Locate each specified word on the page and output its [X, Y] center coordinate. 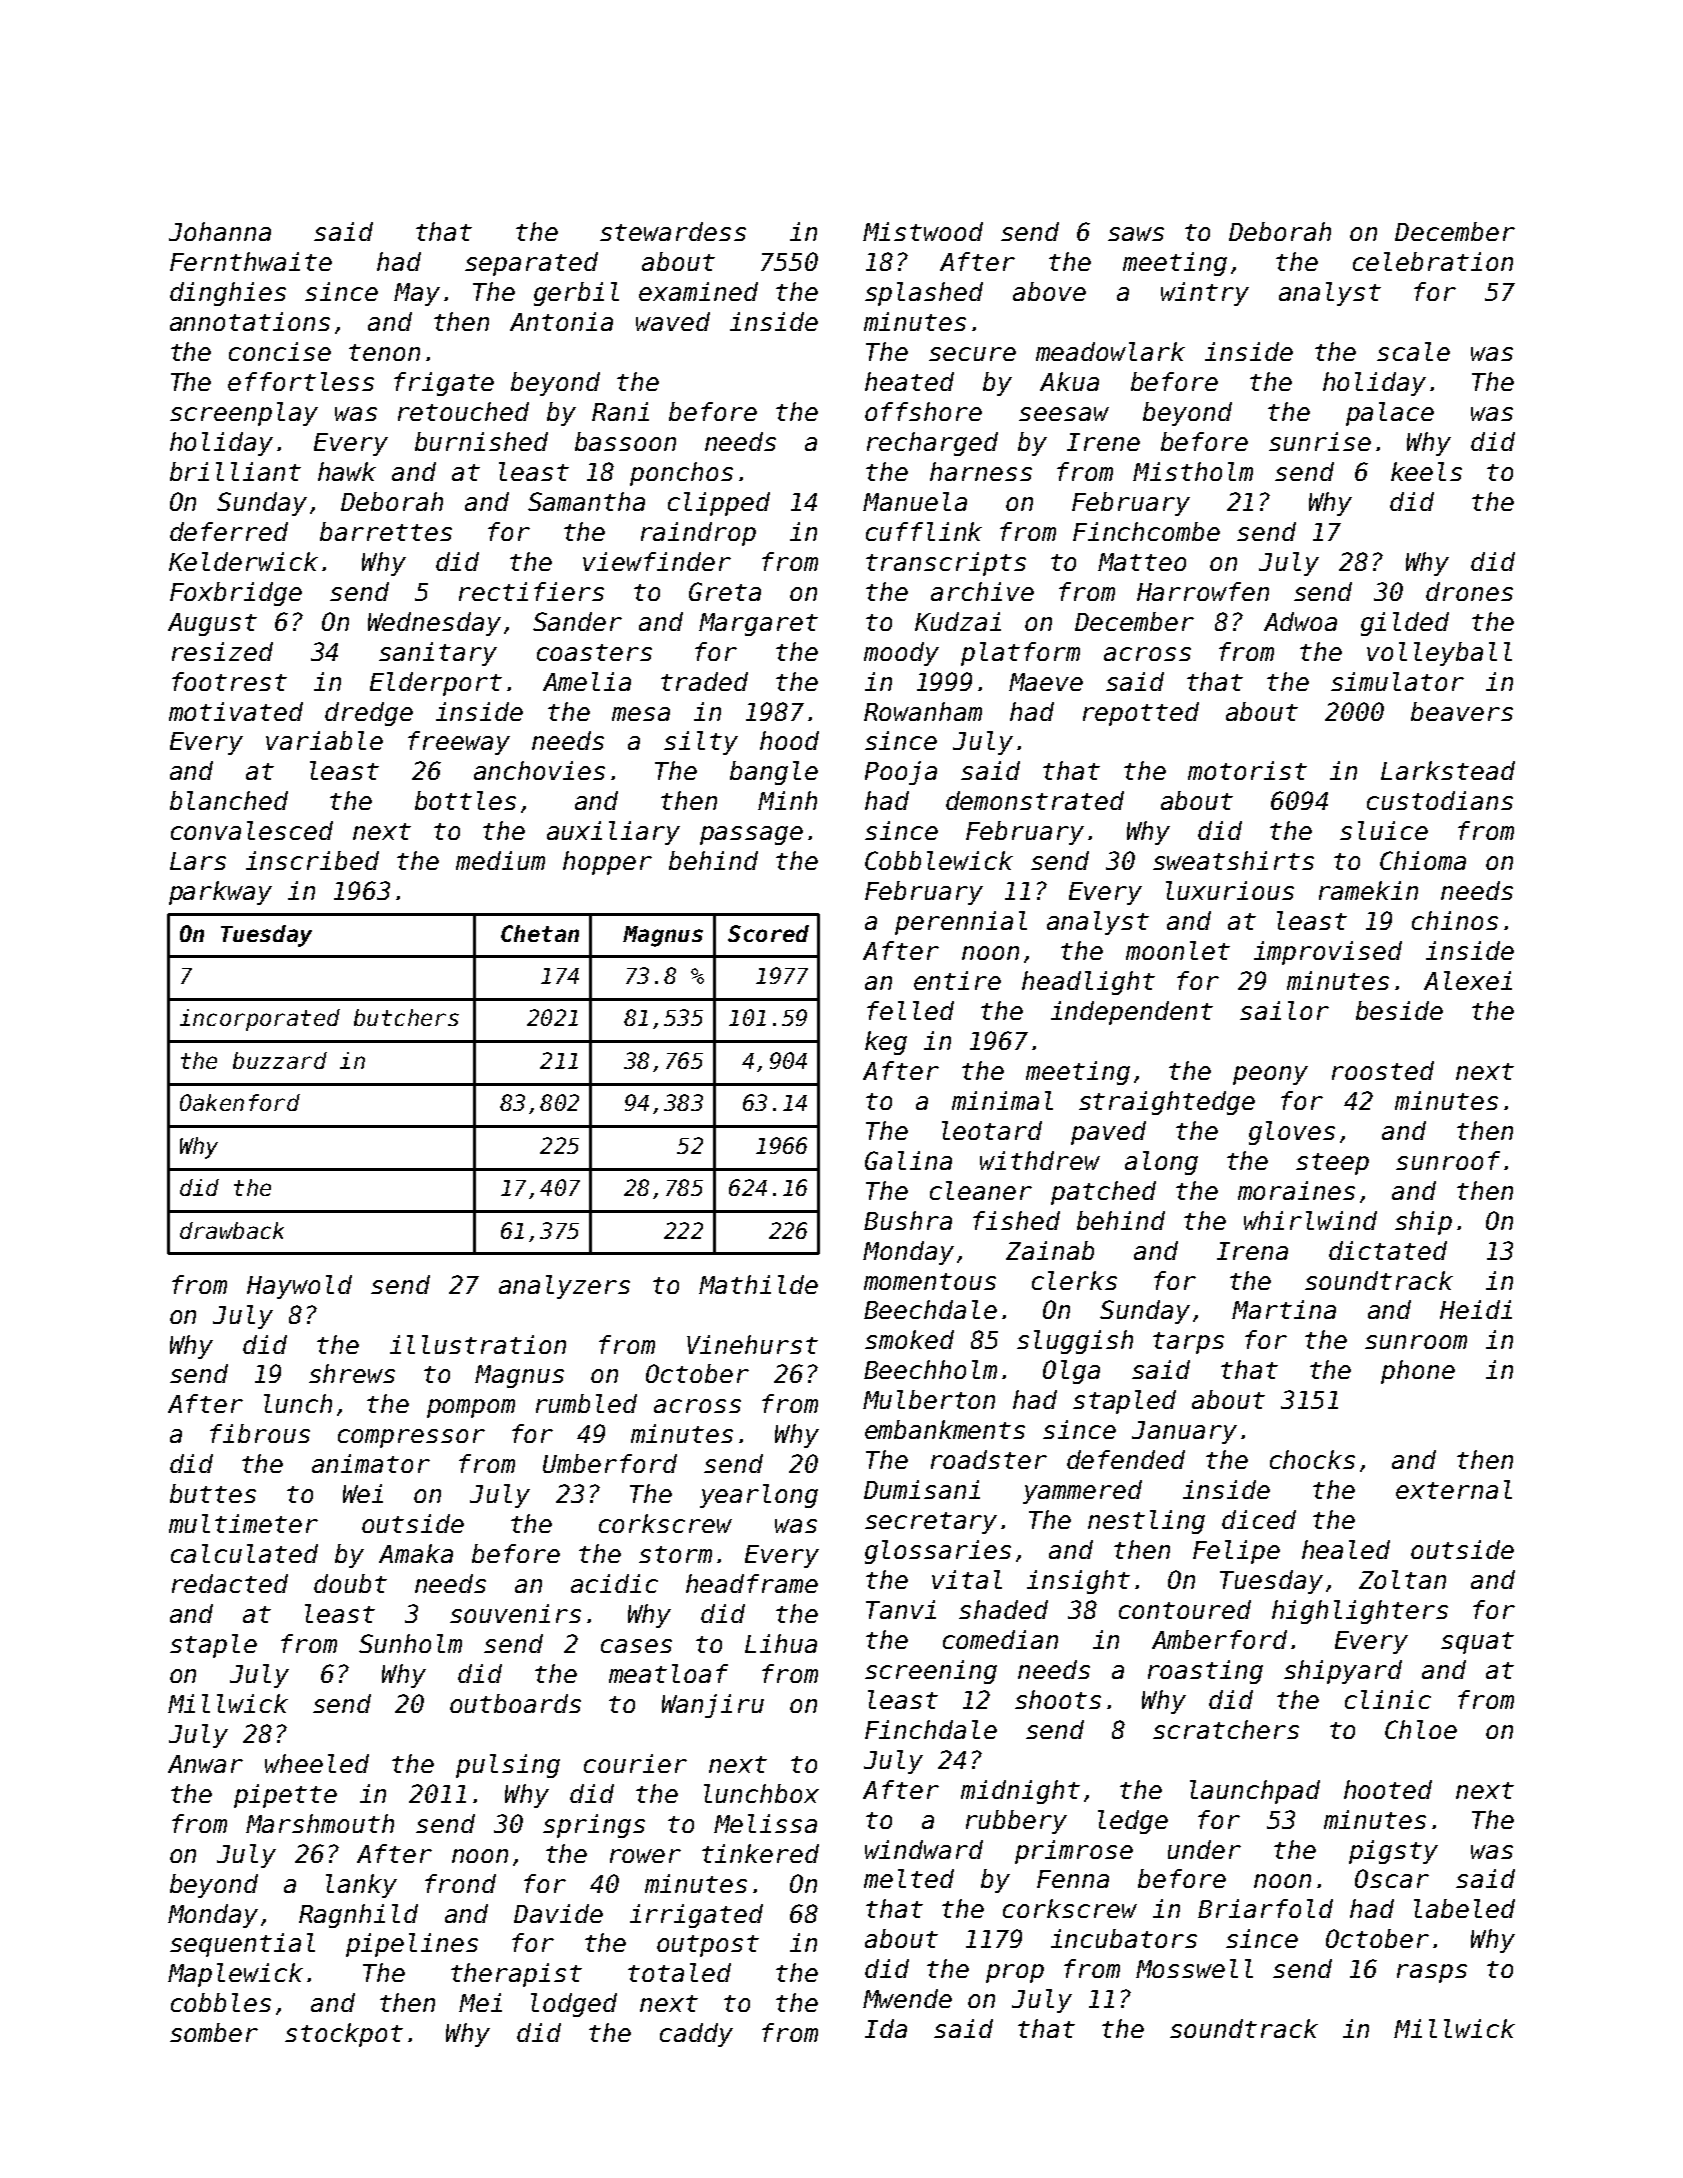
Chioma [1423, 860]
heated [909, 381]
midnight [1020, 1792]
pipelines [412, 1945]
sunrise [1320, 441]
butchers [406, 1017]
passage [751, 835]
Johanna [220, 231]
